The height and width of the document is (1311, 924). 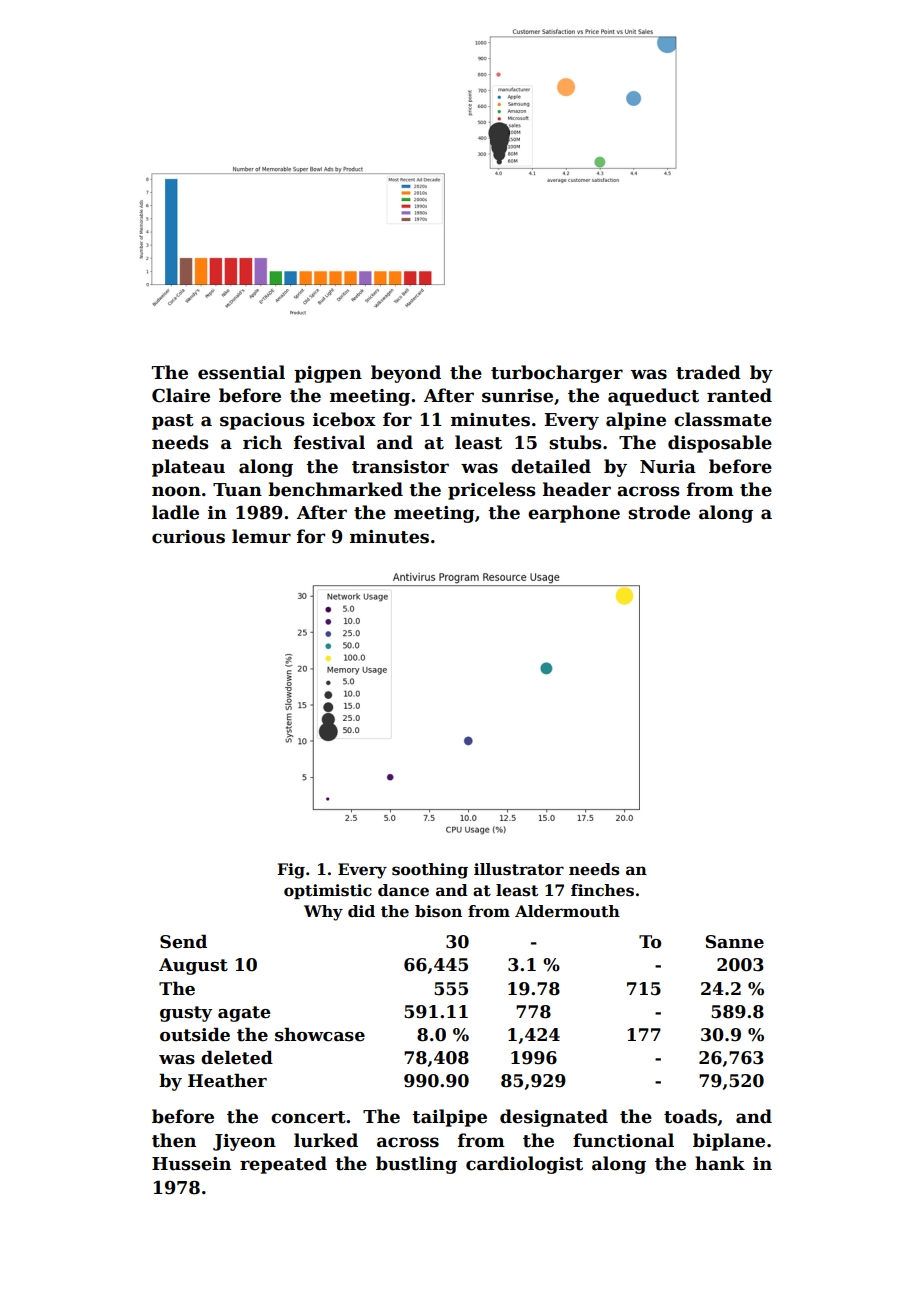 What do you see at coordinates (653, 397) in the document?
I see `aqueduct` at bounding box center [653, 397].
